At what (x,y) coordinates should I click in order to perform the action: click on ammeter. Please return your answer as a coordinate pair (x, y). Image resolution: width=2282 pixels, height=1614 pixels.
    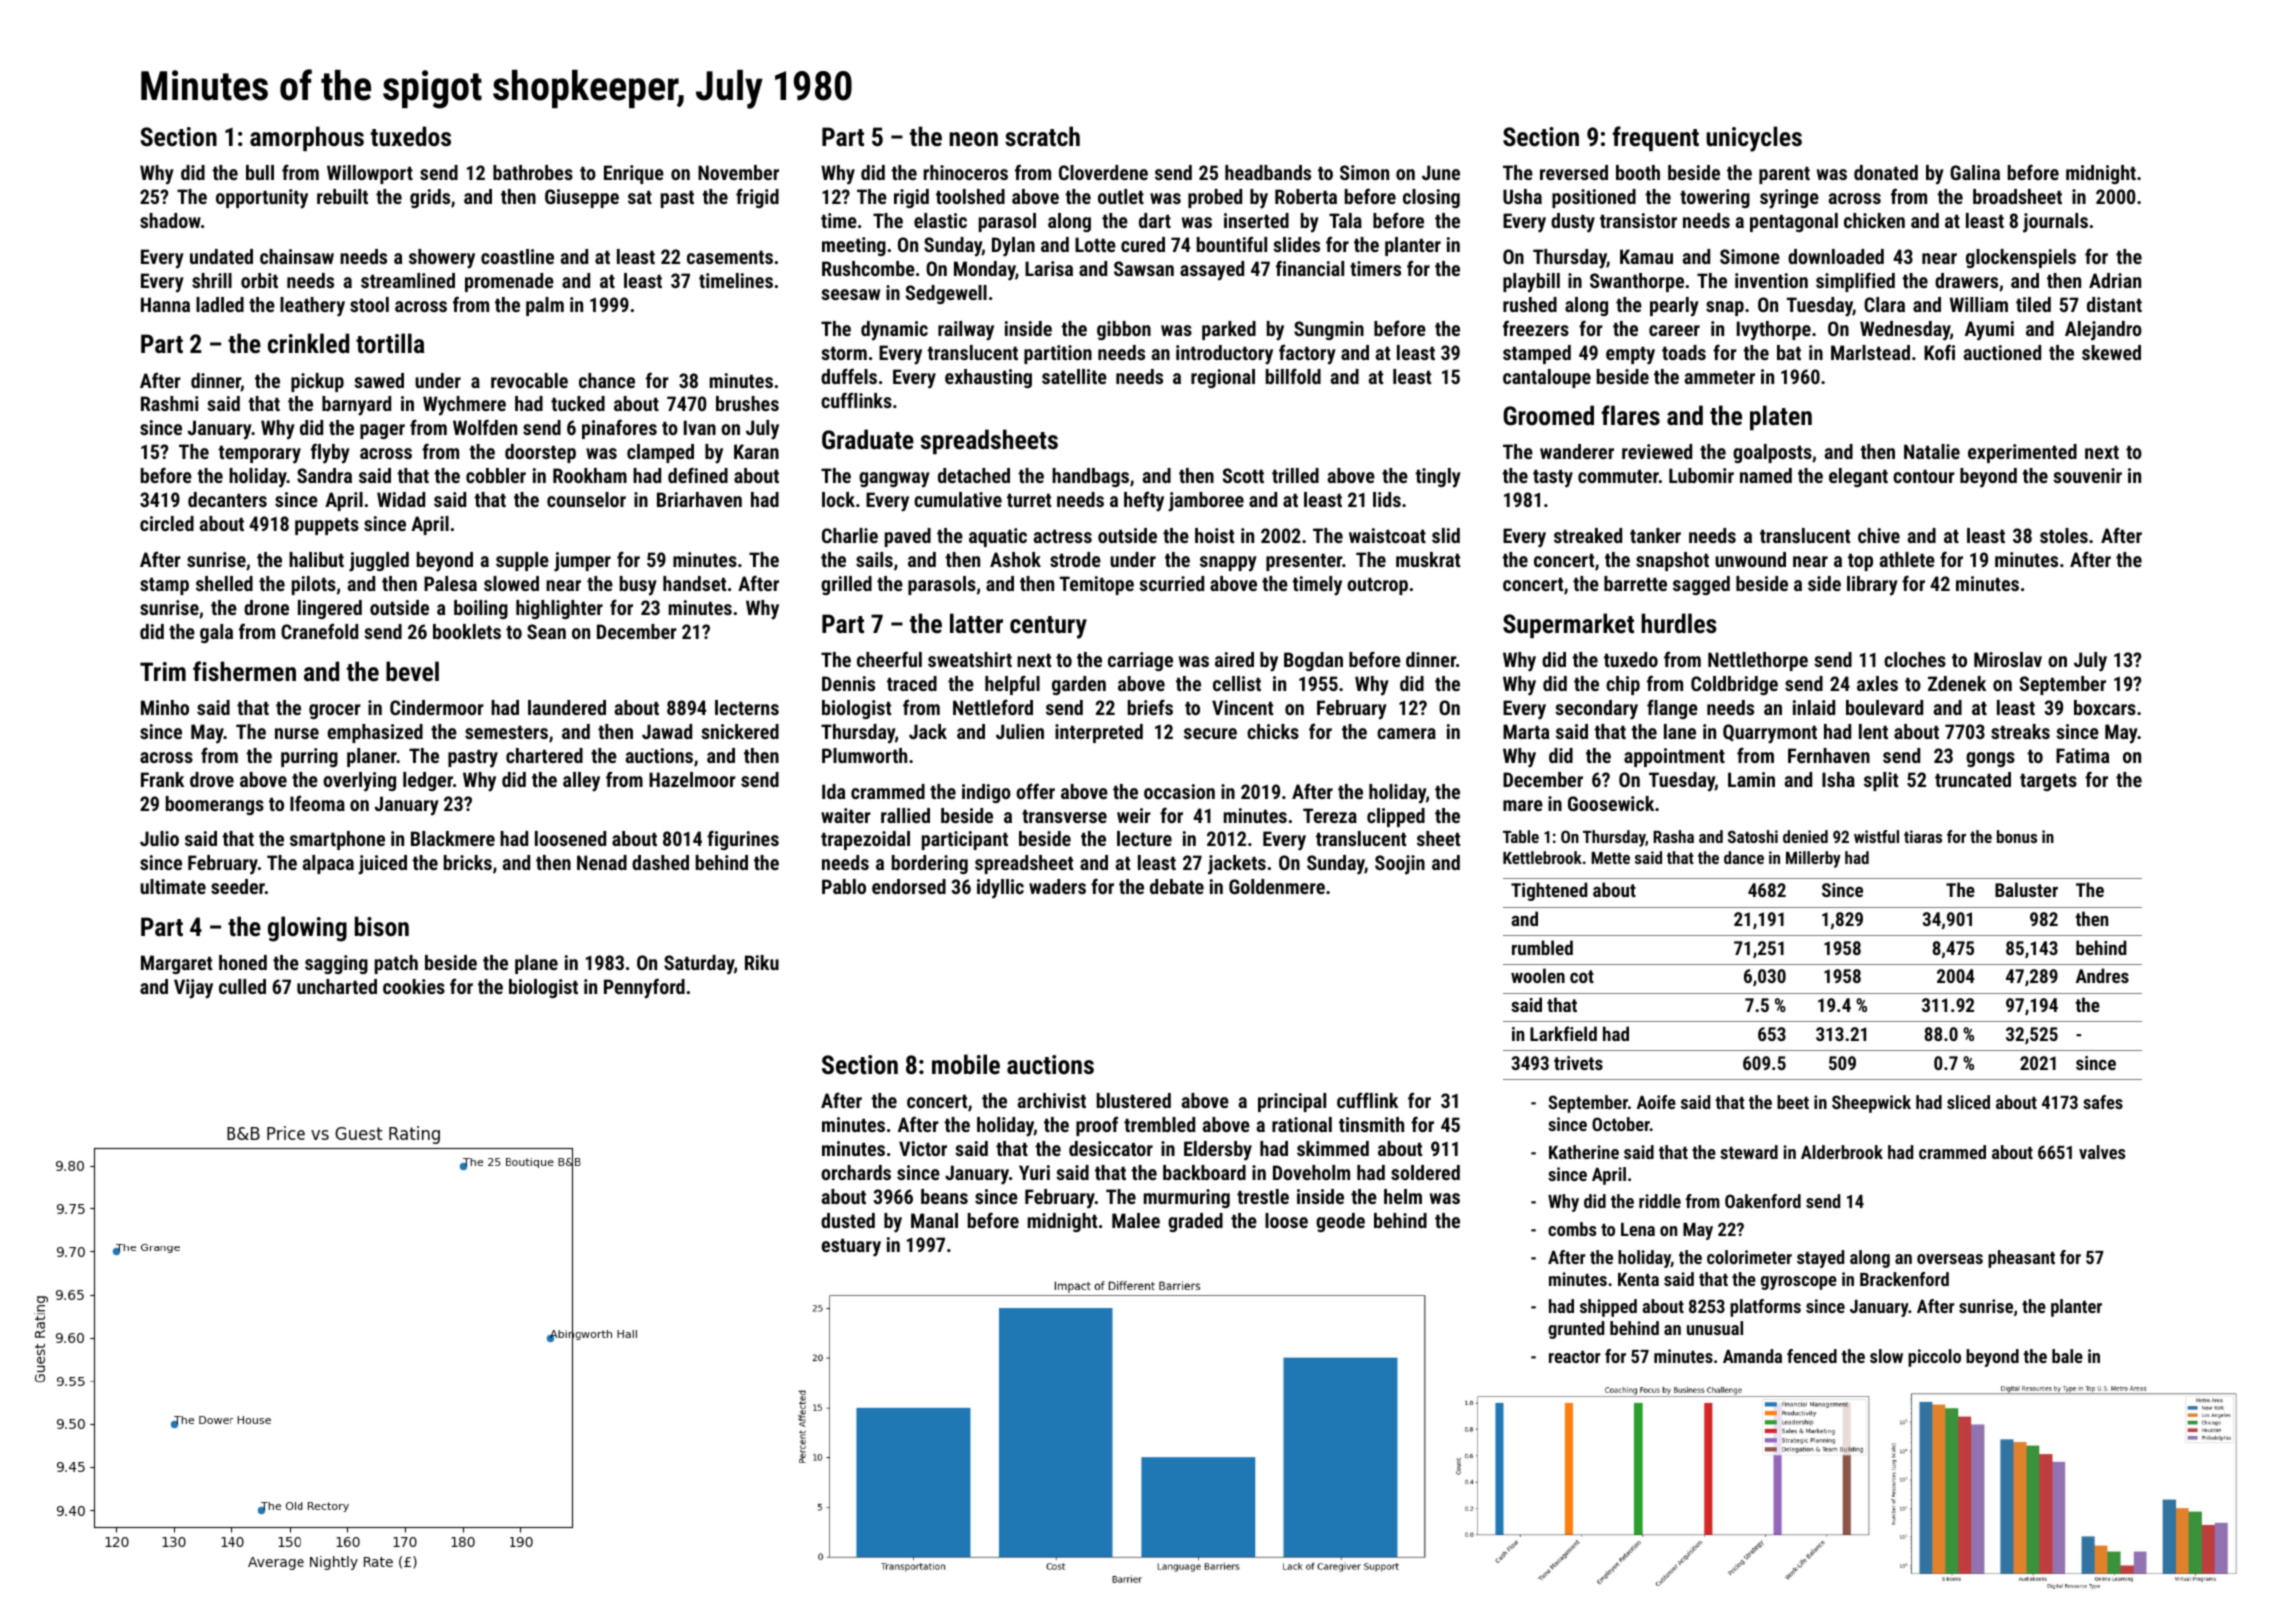
    Looking at the image, I should click on (1720, 377).
